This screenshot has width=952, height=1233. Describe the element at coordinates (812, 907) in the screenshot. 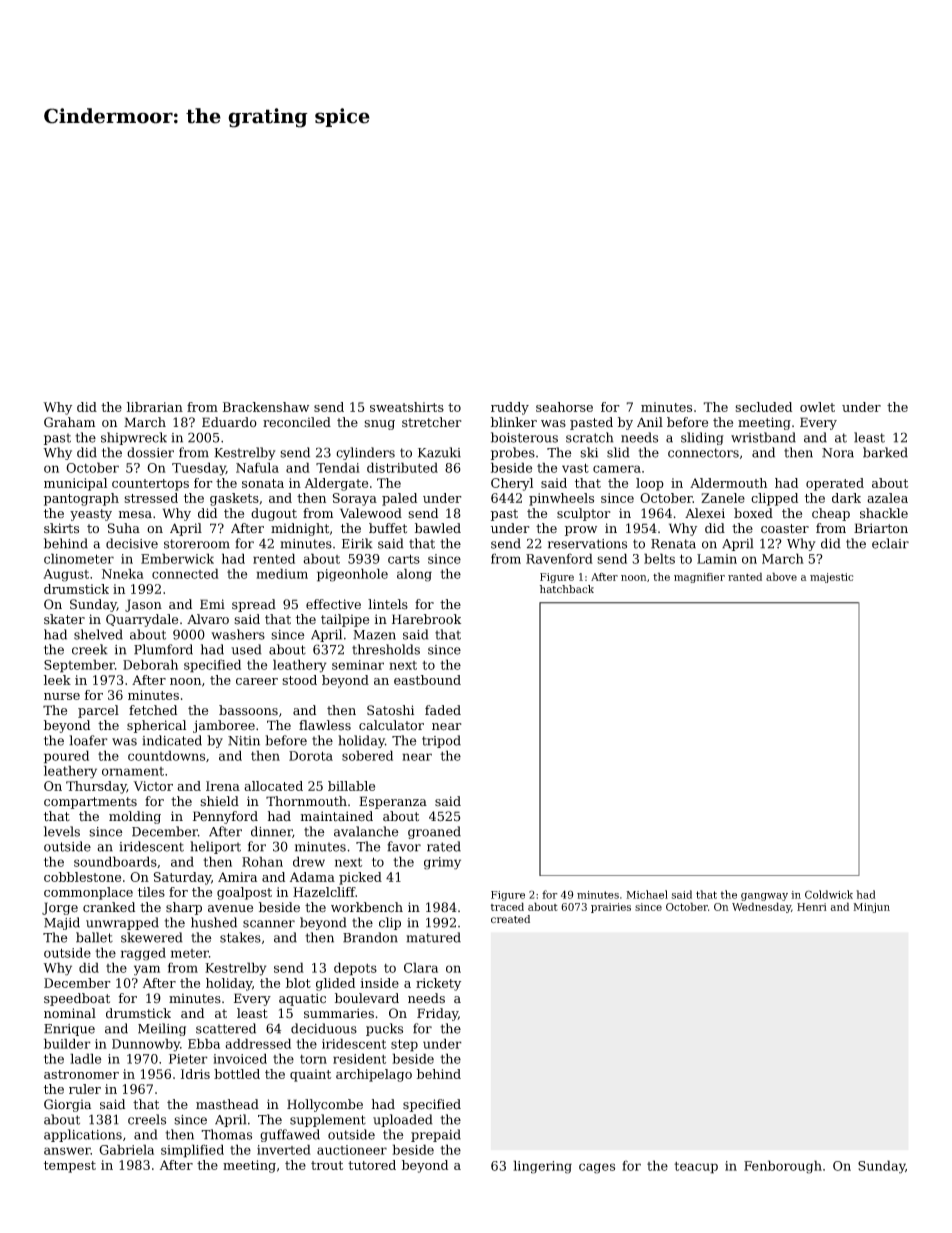

I see `Henri` at that location.
